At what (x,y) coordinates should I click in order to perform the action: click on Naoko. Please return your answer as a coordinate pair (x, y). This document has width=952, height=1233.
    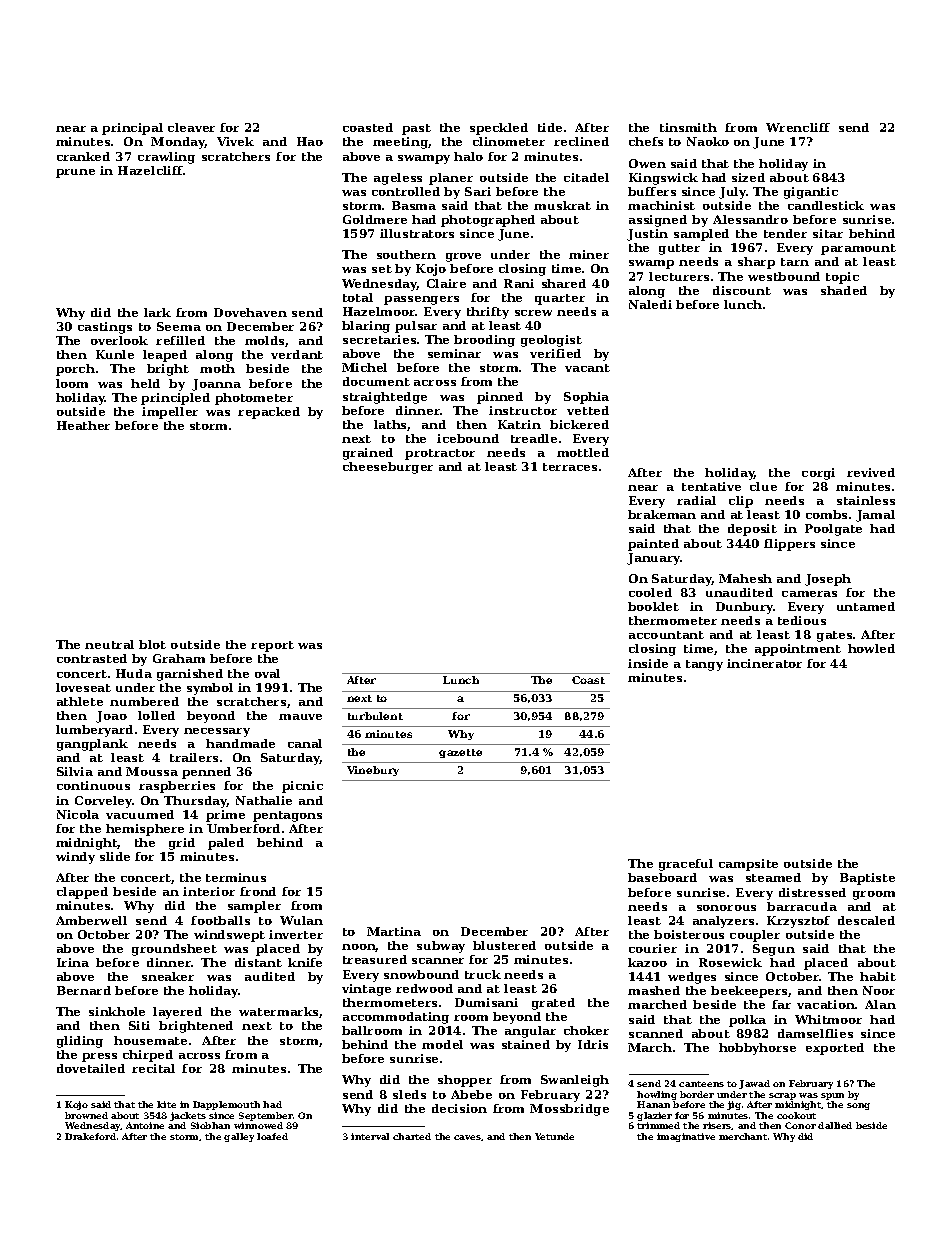
    Looking at the image, I should click on (708, 141).
